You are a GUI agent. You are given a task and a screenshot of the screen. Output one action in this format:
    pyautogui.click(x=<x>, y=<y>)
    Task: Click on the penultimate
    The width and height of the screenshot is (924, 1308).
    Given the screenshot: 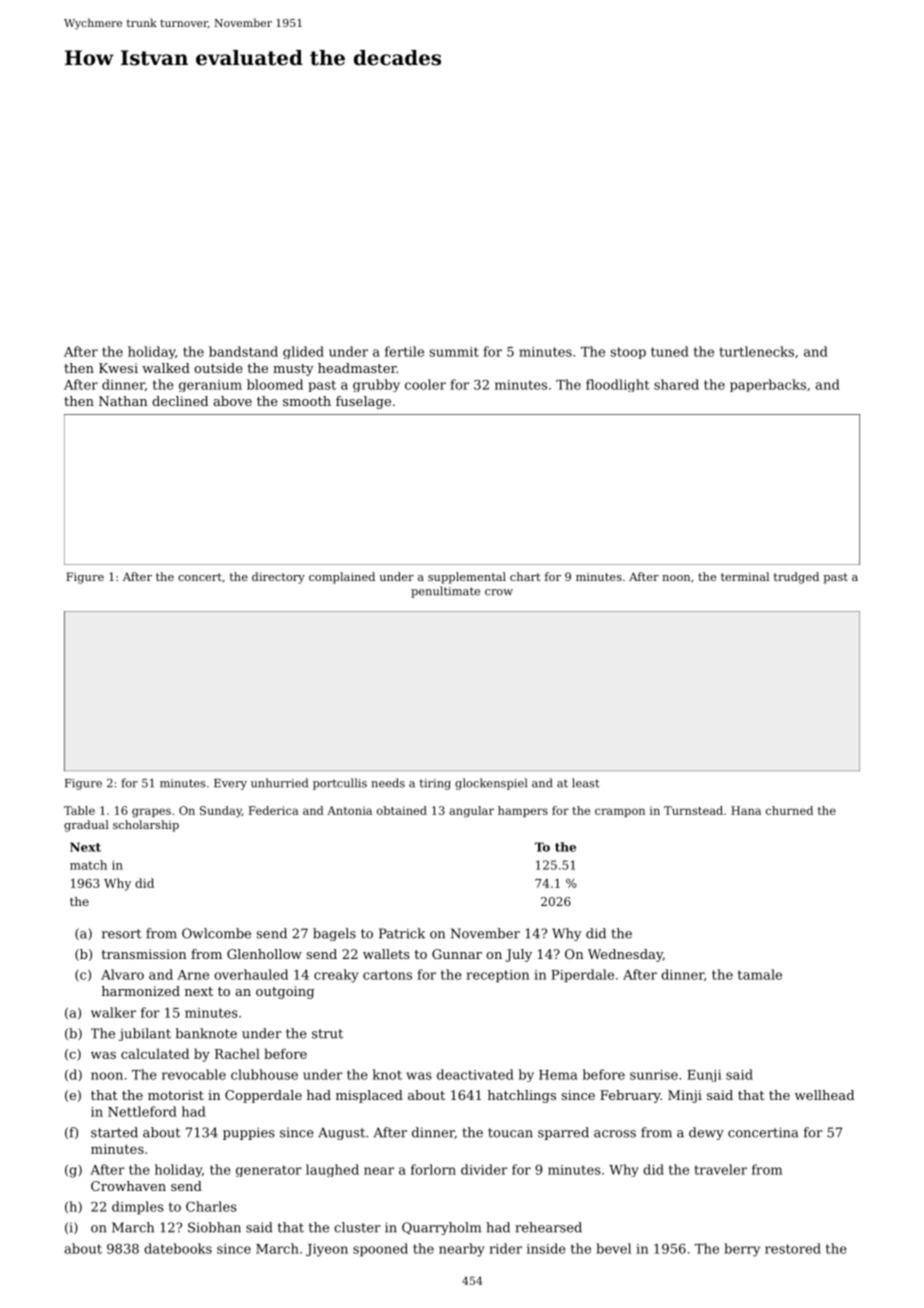 What is the action you would take?
    pyautogui.click(x=445, y=592)
